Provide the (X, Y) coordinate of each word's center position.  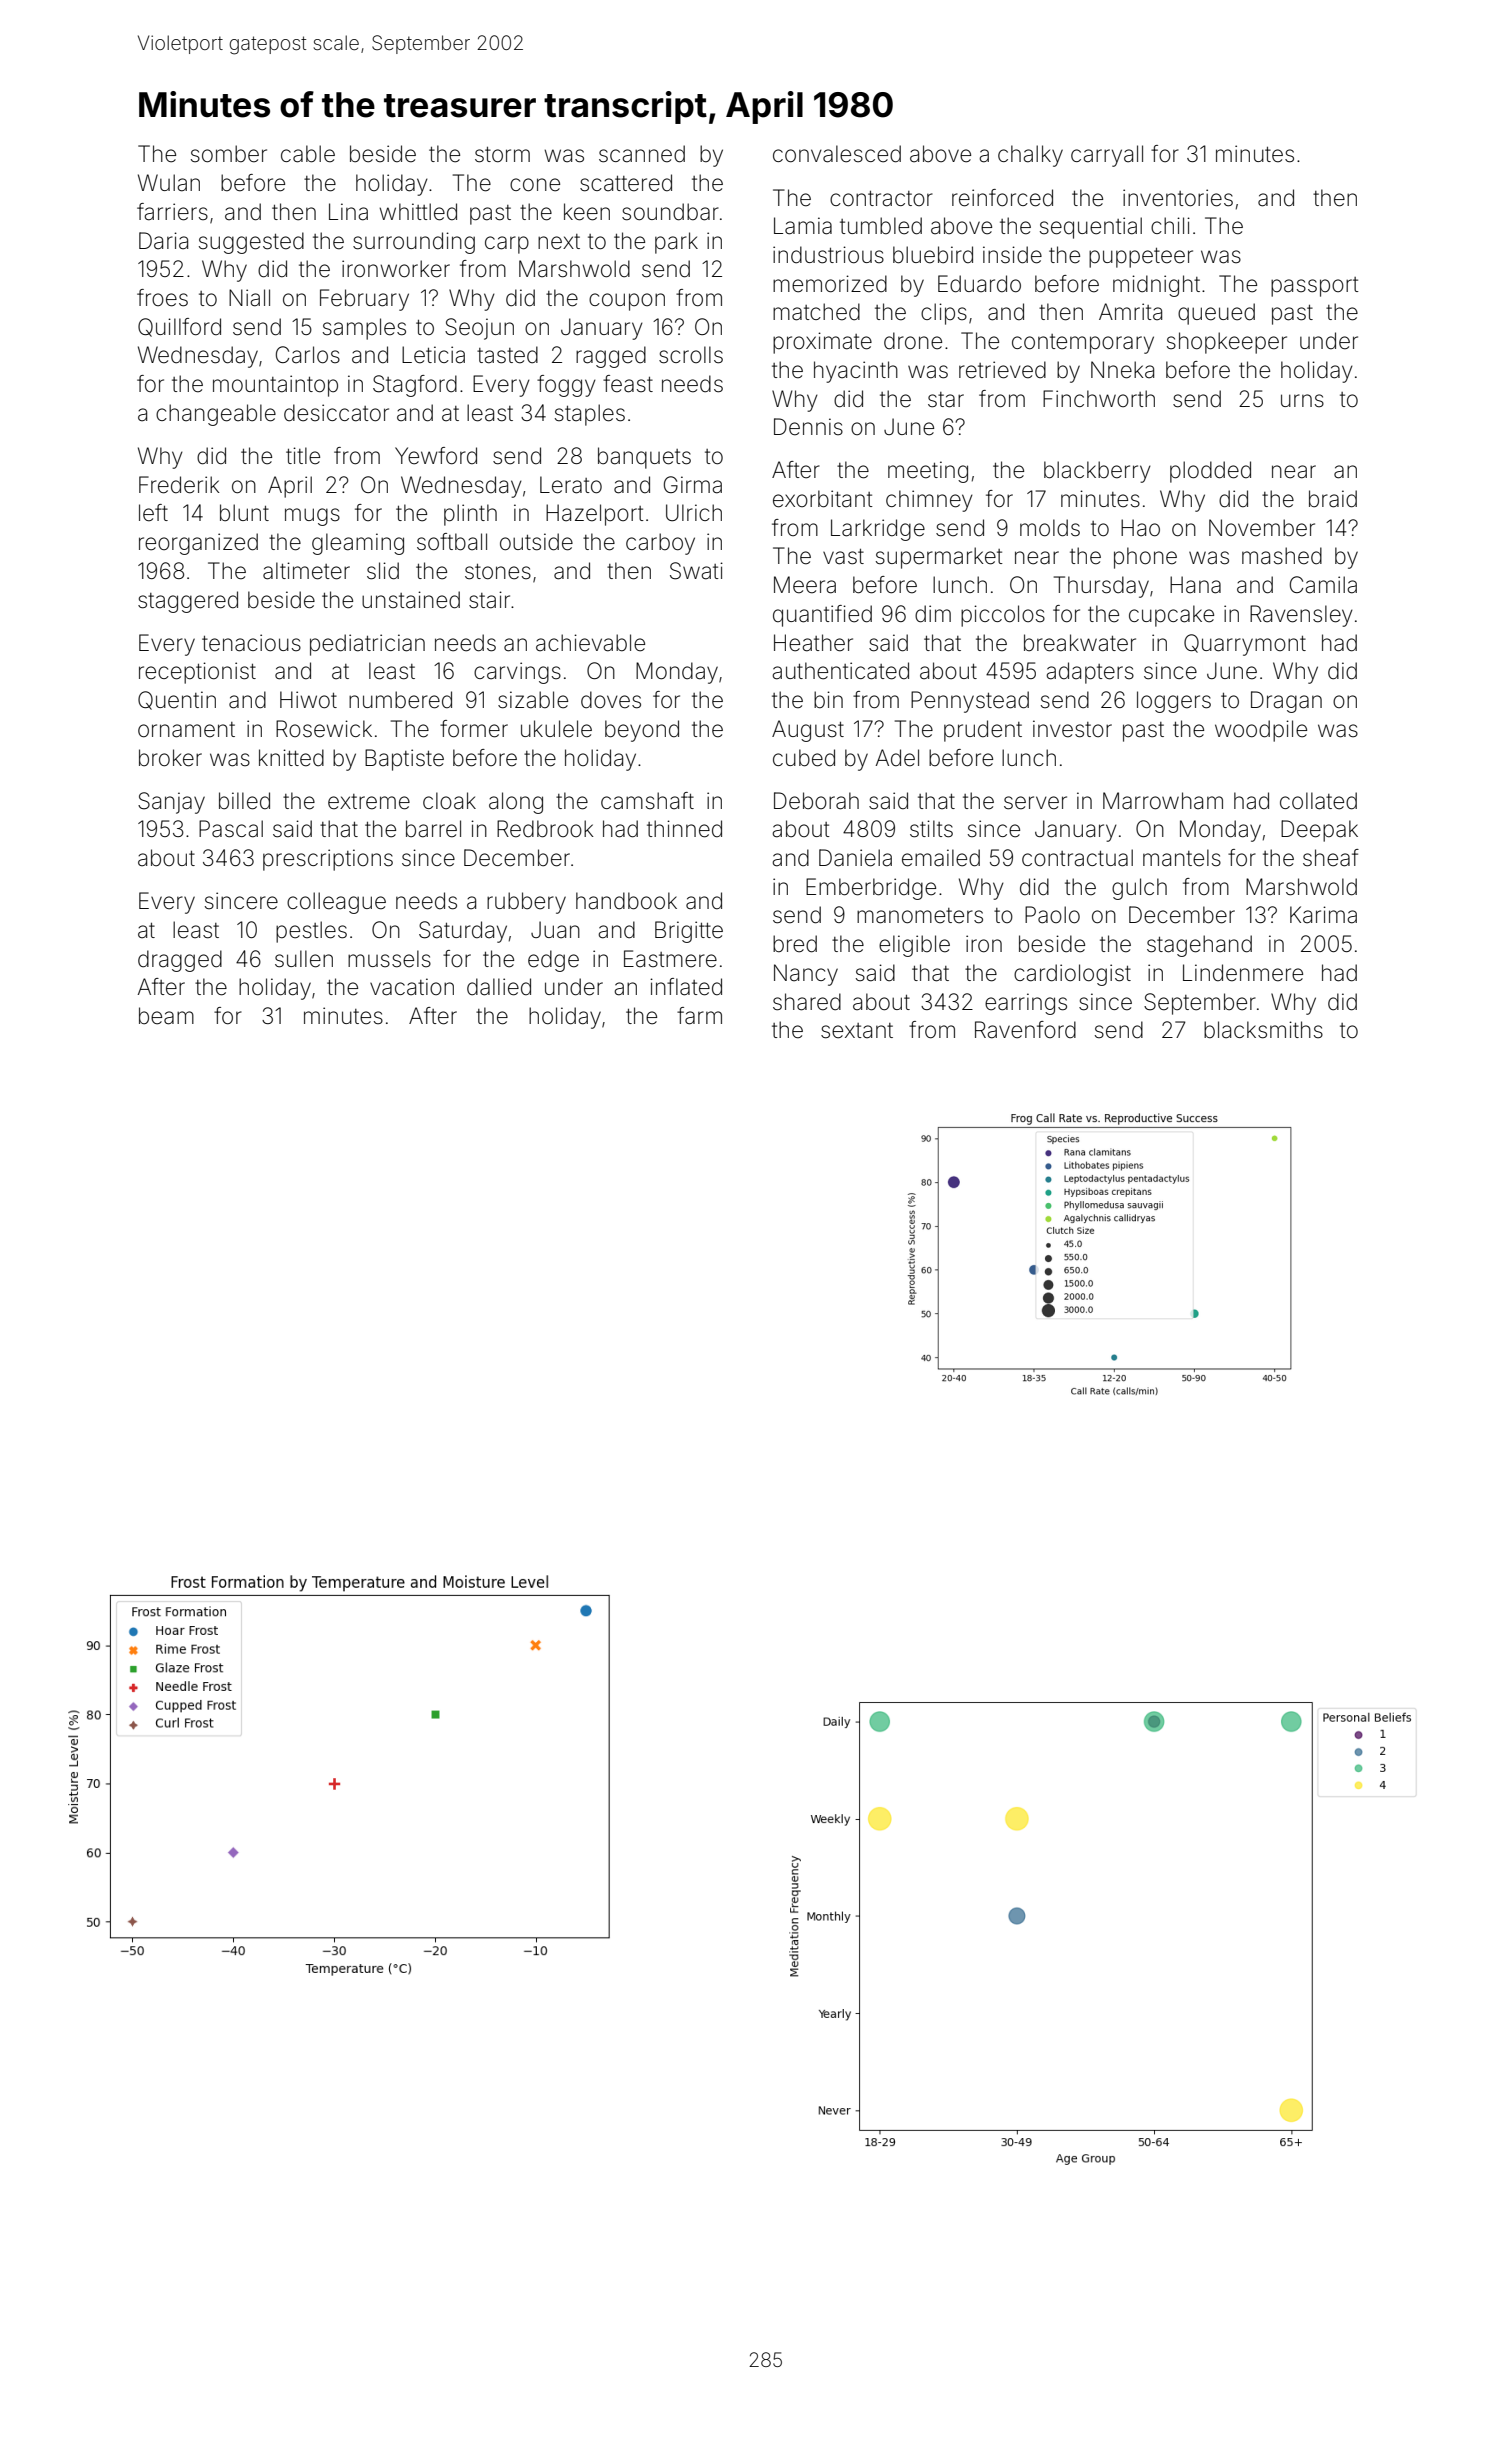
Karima (1323, 915)
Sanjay (171, 803)
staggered (188, 602)
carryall (1107, 156)
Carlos (308, 355)
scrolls (691, 355)
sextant (857, 1031)
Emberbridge (871, 889)
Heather (813, 643)
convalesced (837, 154)
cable (308, 154)
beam (166, 1016)
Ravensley (1301, 616)
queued (1216, 314)
